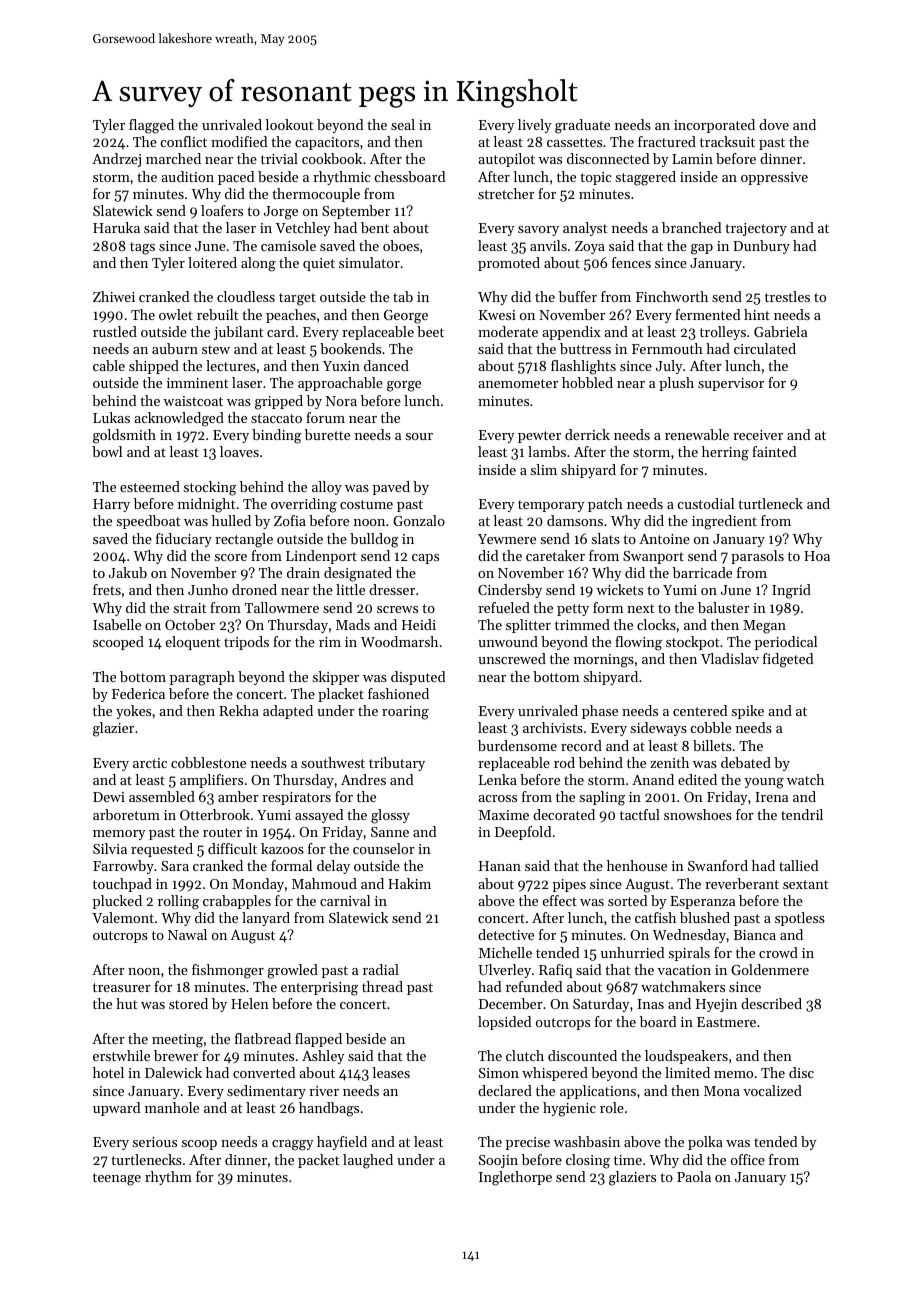  Describe the element at coordinates (693, 643) in the screenshot. I see `stockpot` at that location.
